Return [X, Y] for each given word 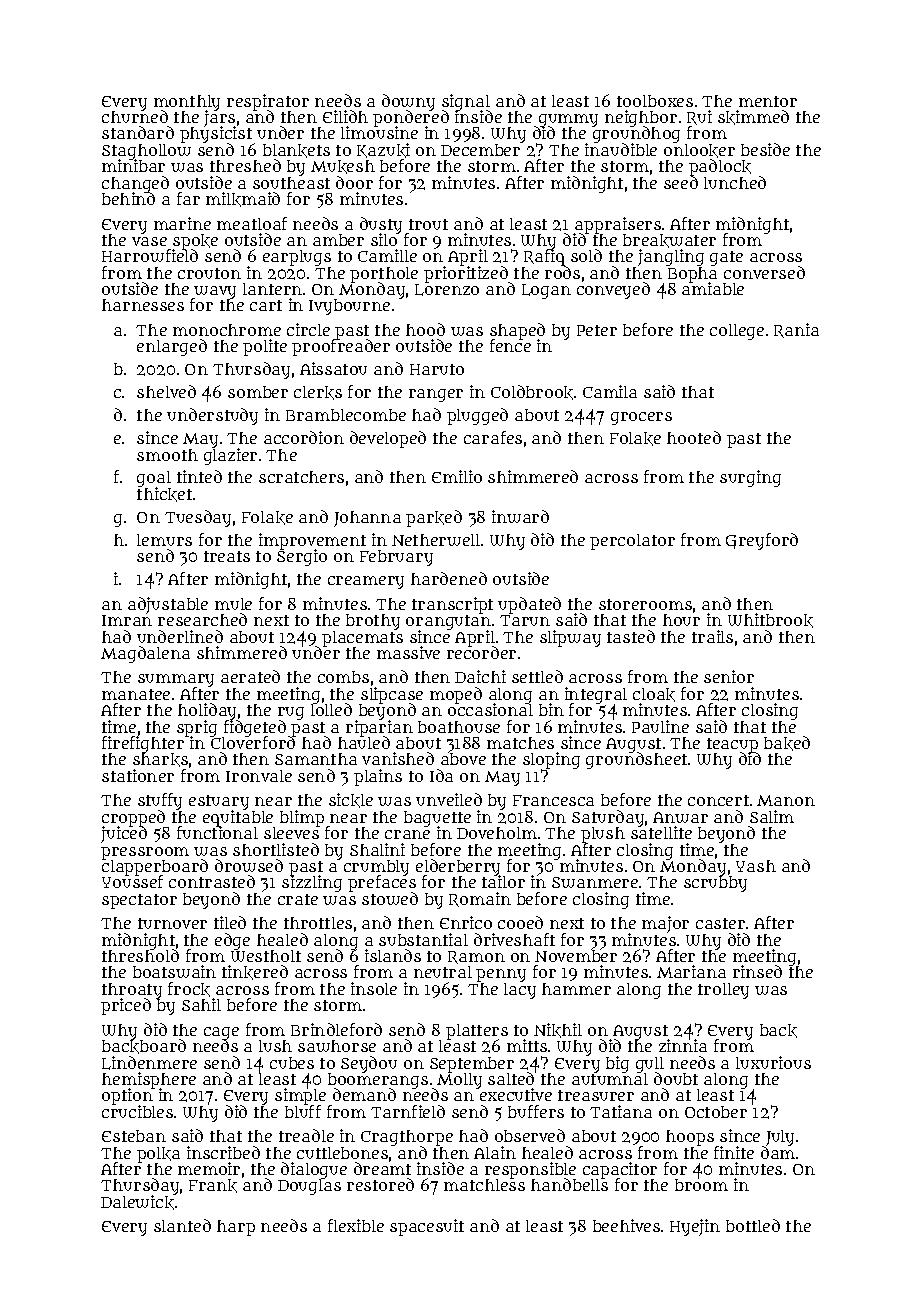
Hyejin [695, 1227]
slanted [182, 1225]
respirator [268, 102]
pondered [411, 119]
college [737, 332]
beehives [626, 1225]
